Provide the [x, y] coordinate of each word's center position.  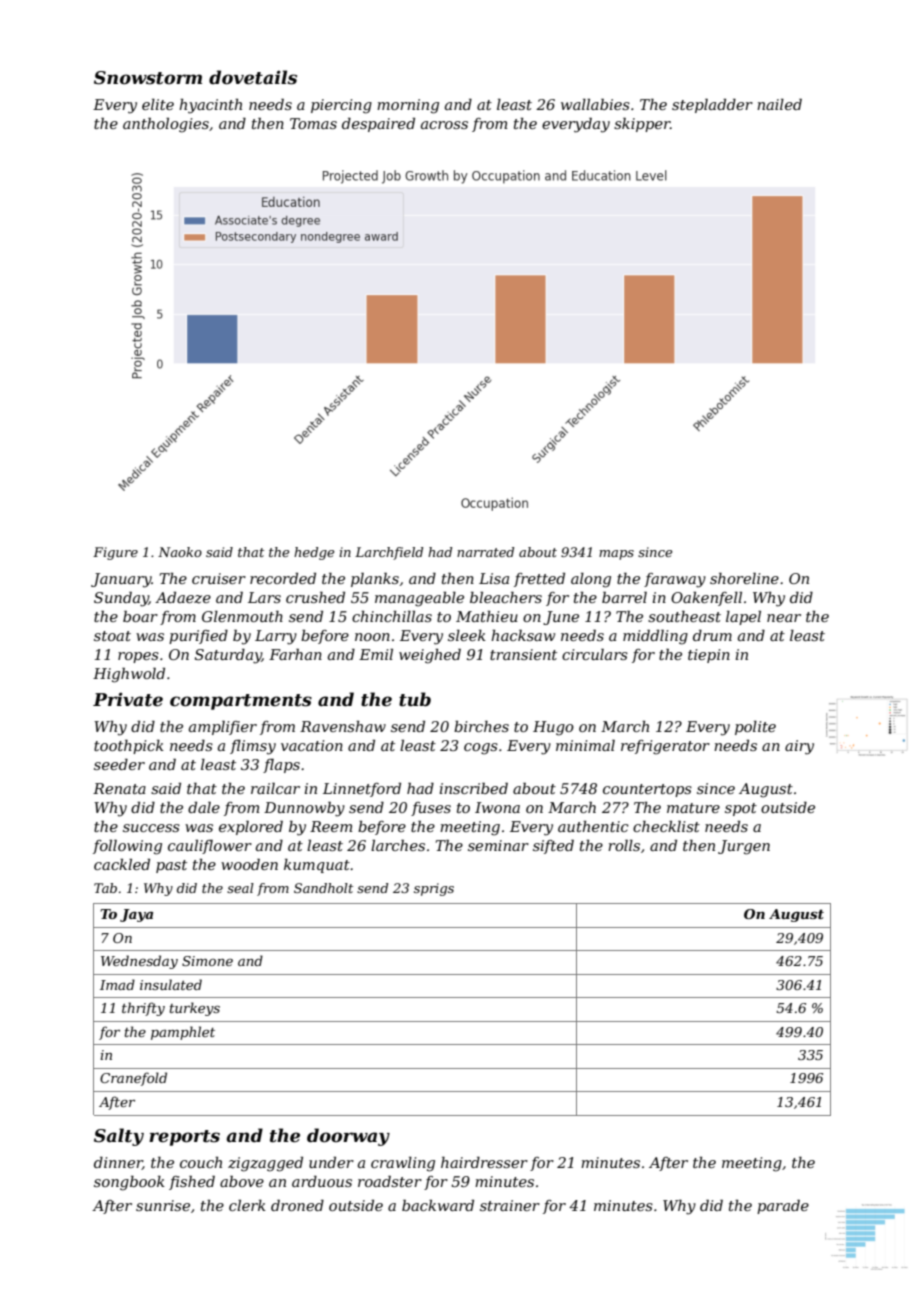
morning [408, 106]
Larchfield [389, 553]
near [784, 618]
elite [158, 104]
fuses [431, 809]
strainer [510, 1205]
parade [783, 1206]
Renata [119, 788]
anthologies [166, 125]
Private [128, 699]
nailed [779, 104]
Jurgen [744, 847]
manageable [419, 599]
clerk [247, 1205]
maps [616, 555]
